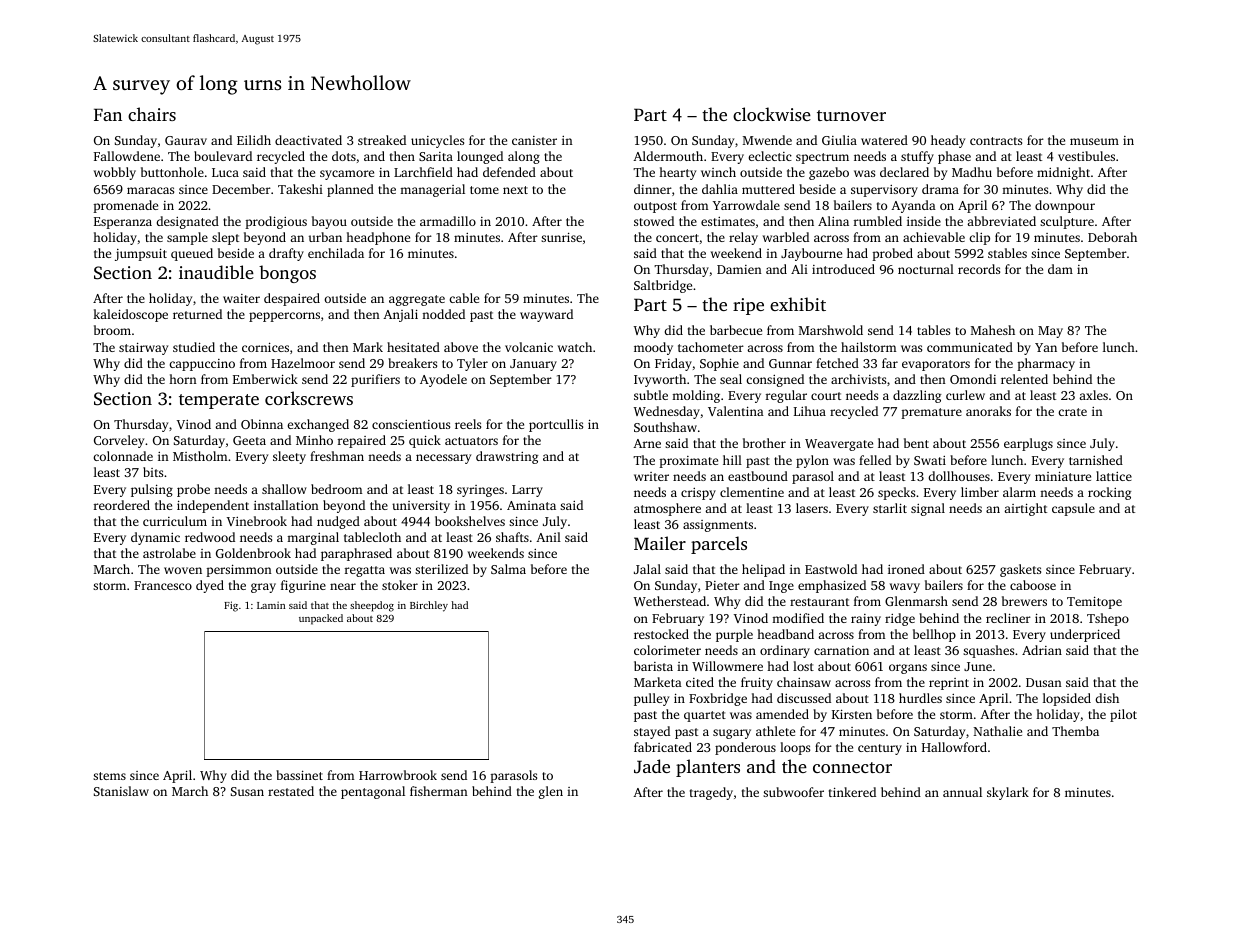 This page has height=952, width=1233. Describe the element at coordinates (775, 731) in the page. I see `athlete` at that location.
